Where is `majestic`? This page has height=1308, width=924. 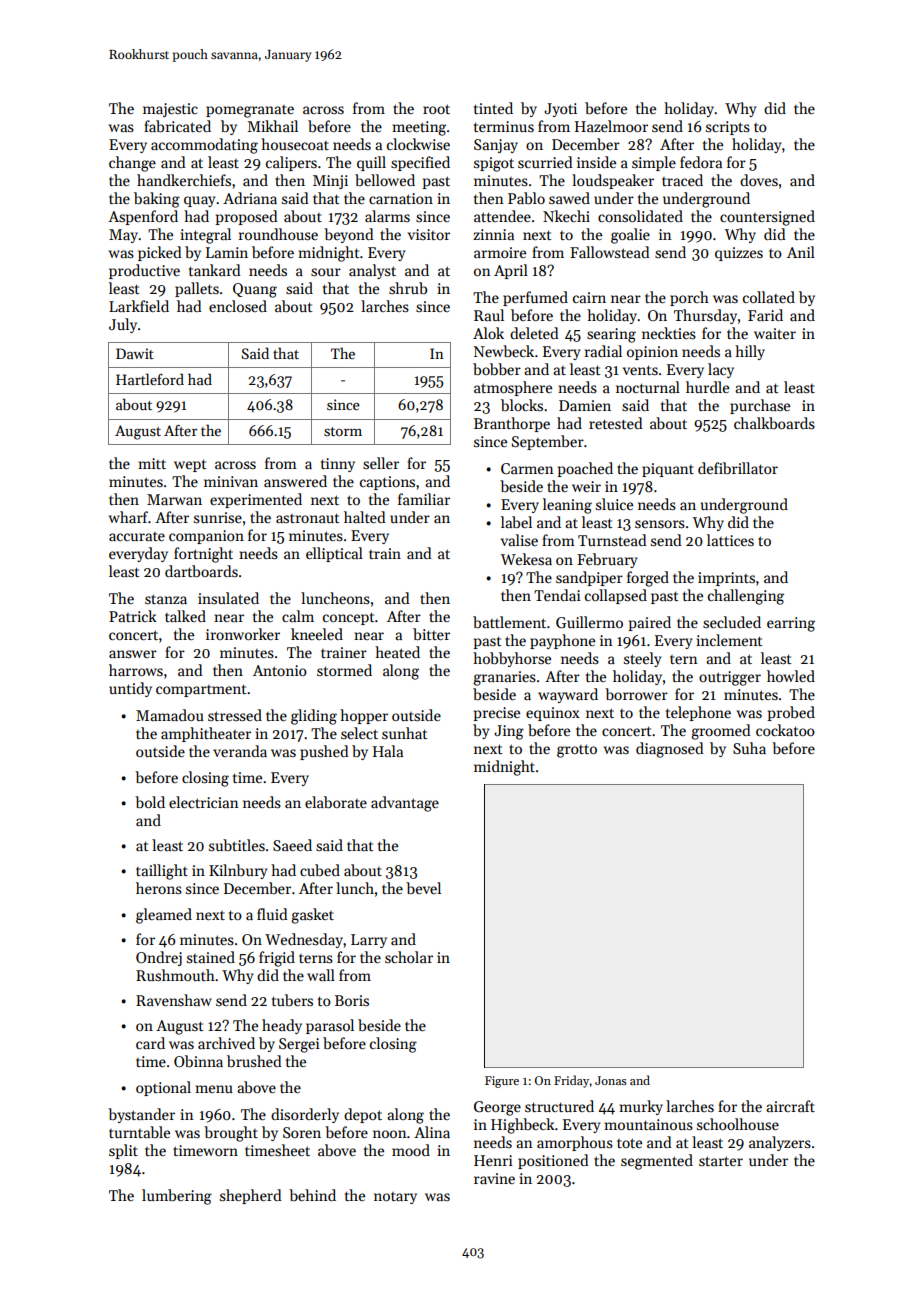 majestic is located at coordinates (170, 110).
